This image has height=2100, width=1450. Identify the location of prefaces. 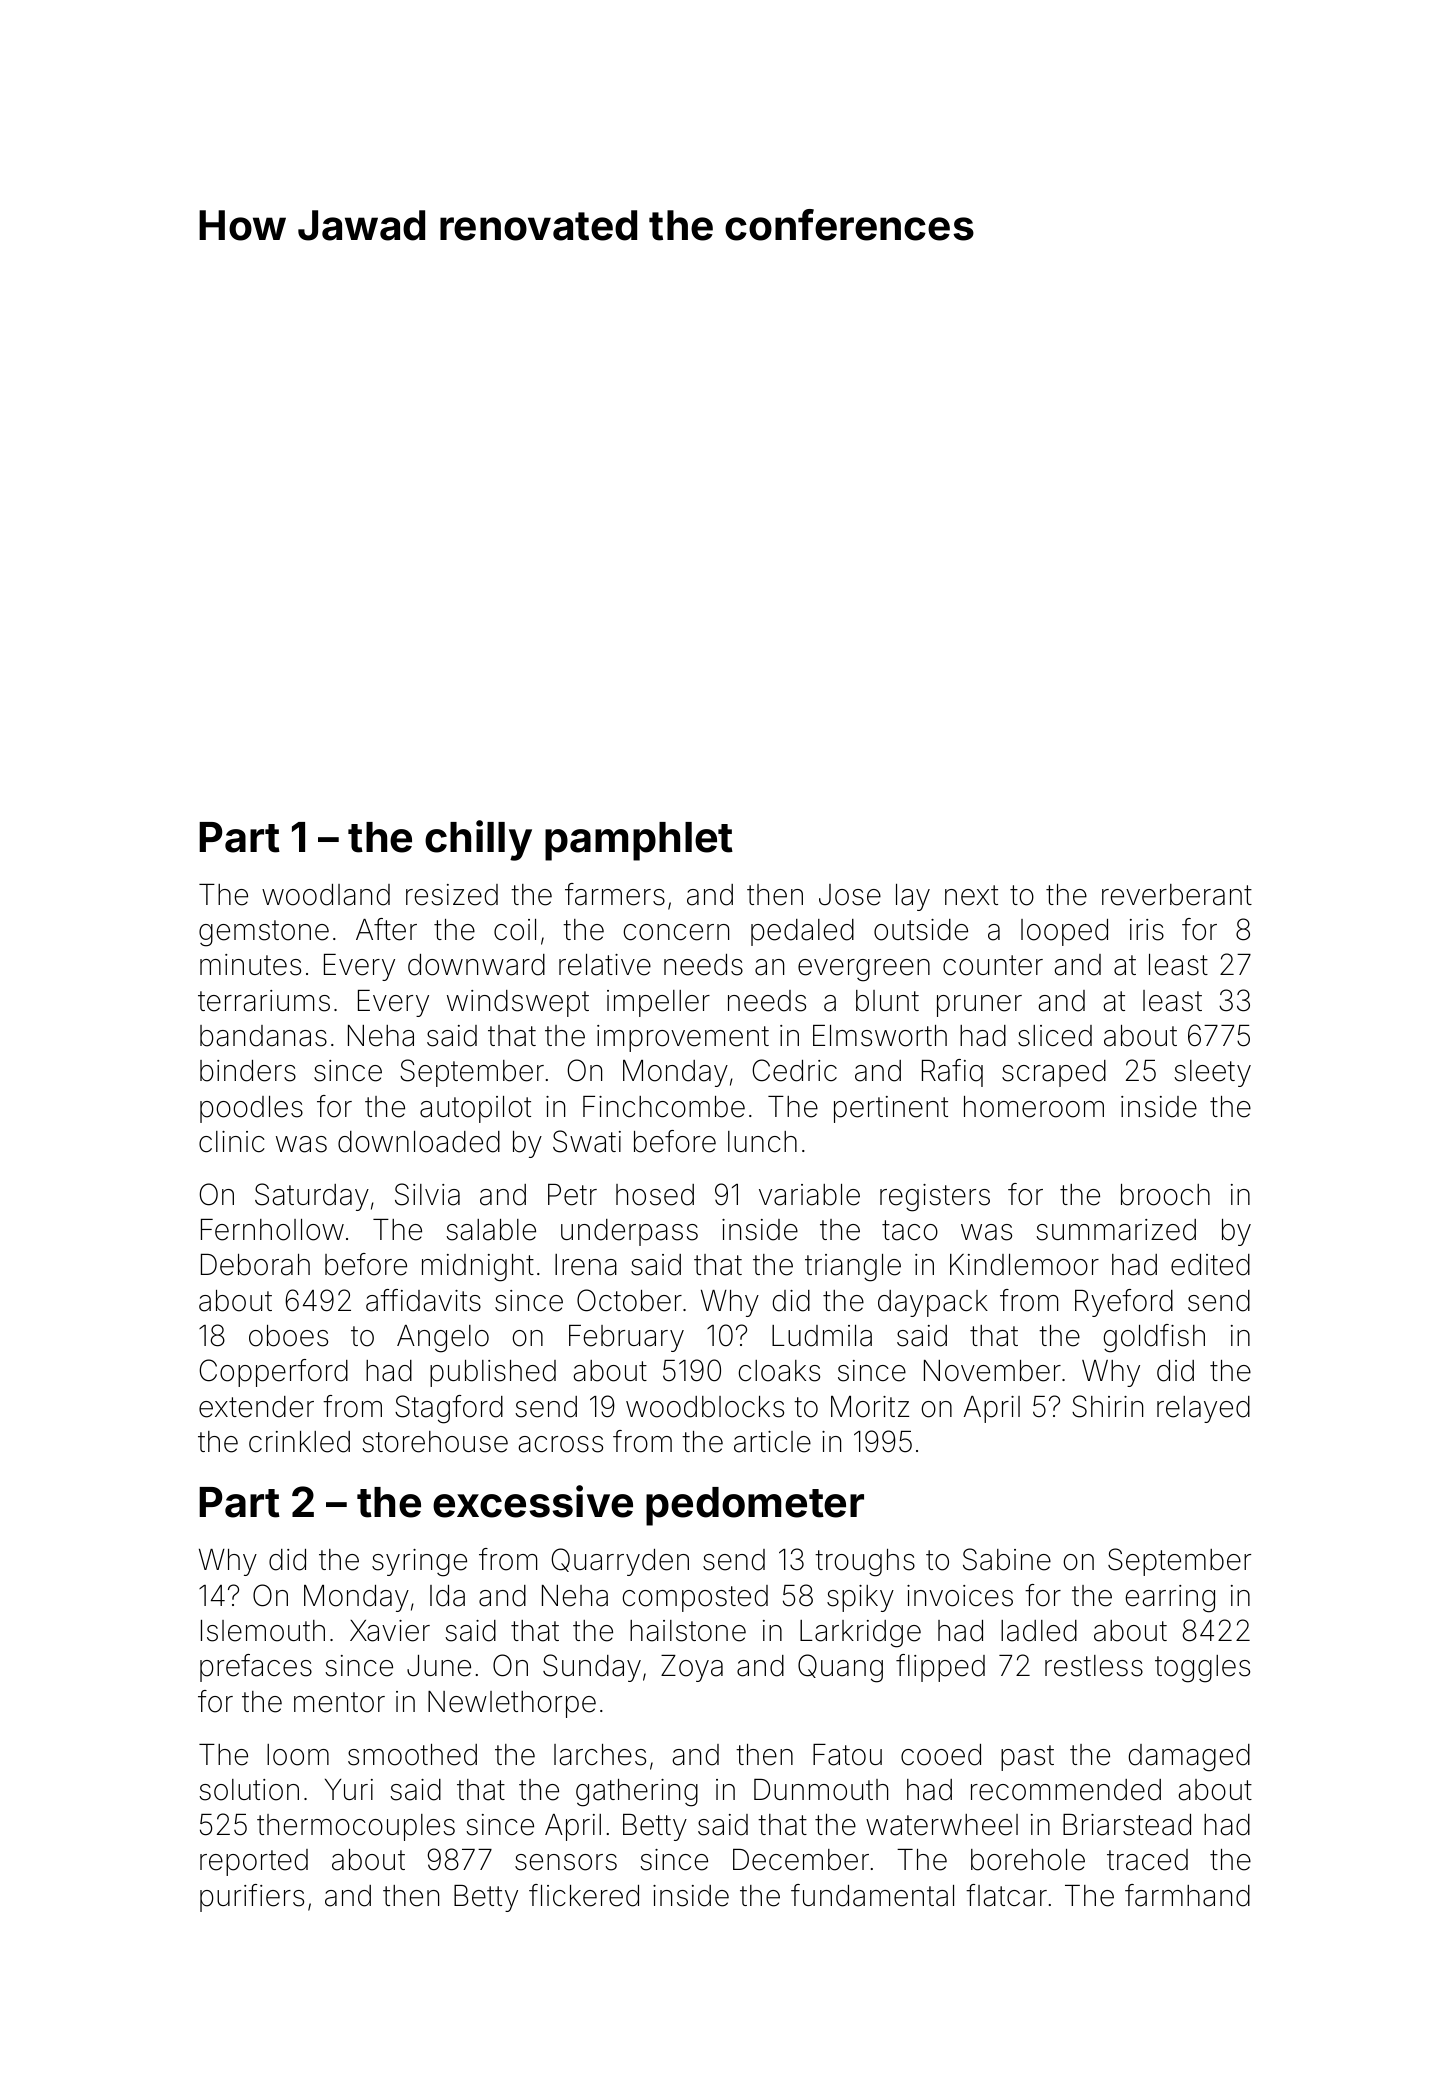
(256, 1668).
